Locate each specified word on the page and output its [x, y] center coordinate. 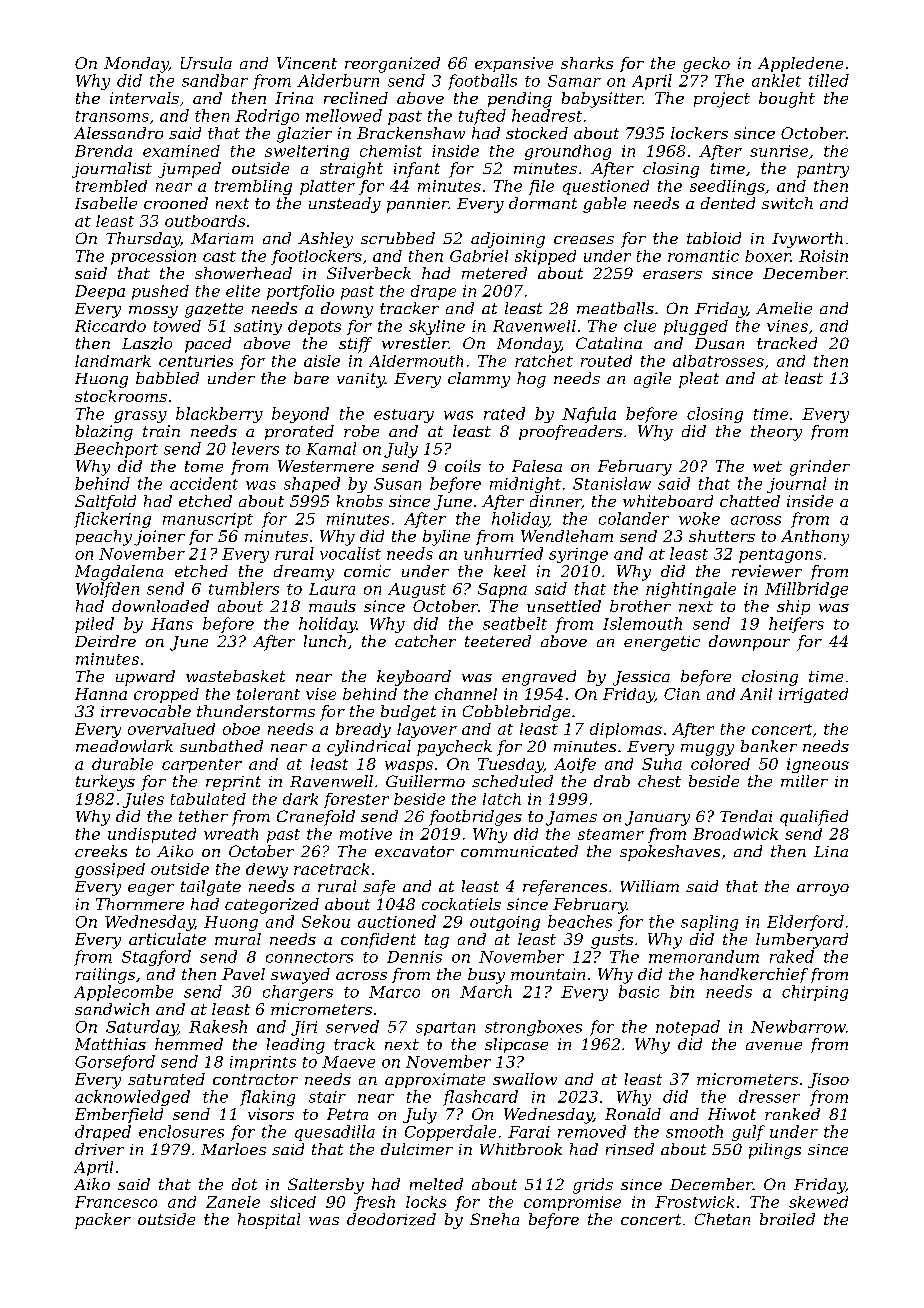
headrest [547, 115]
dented [728, 203]
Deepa [100, 292]
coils [463, 466]
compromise [572, 1203]
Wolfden [107, 590]
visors [271, 1114]
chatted [750, 501]
